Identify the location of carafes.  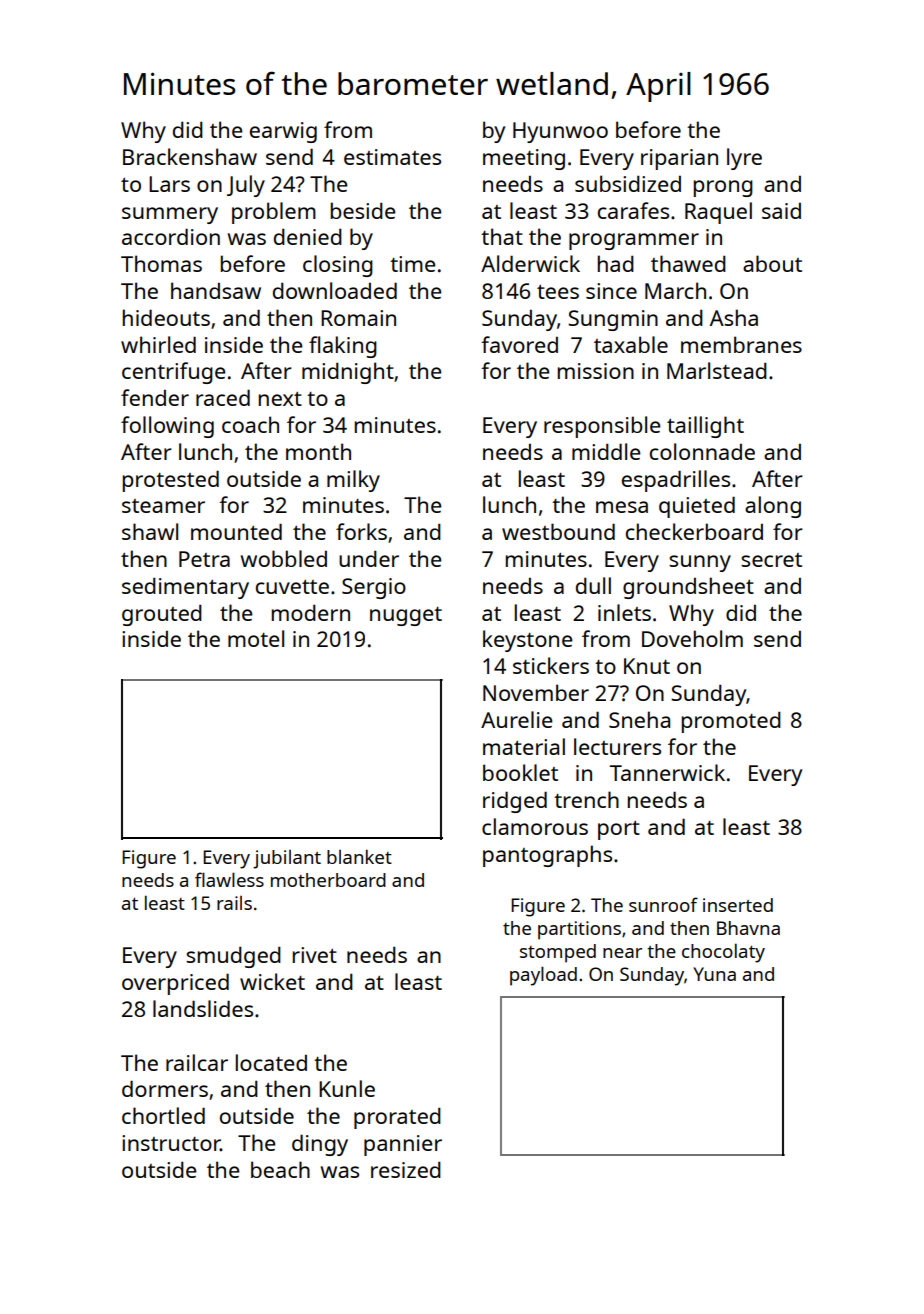
(633, 210).
